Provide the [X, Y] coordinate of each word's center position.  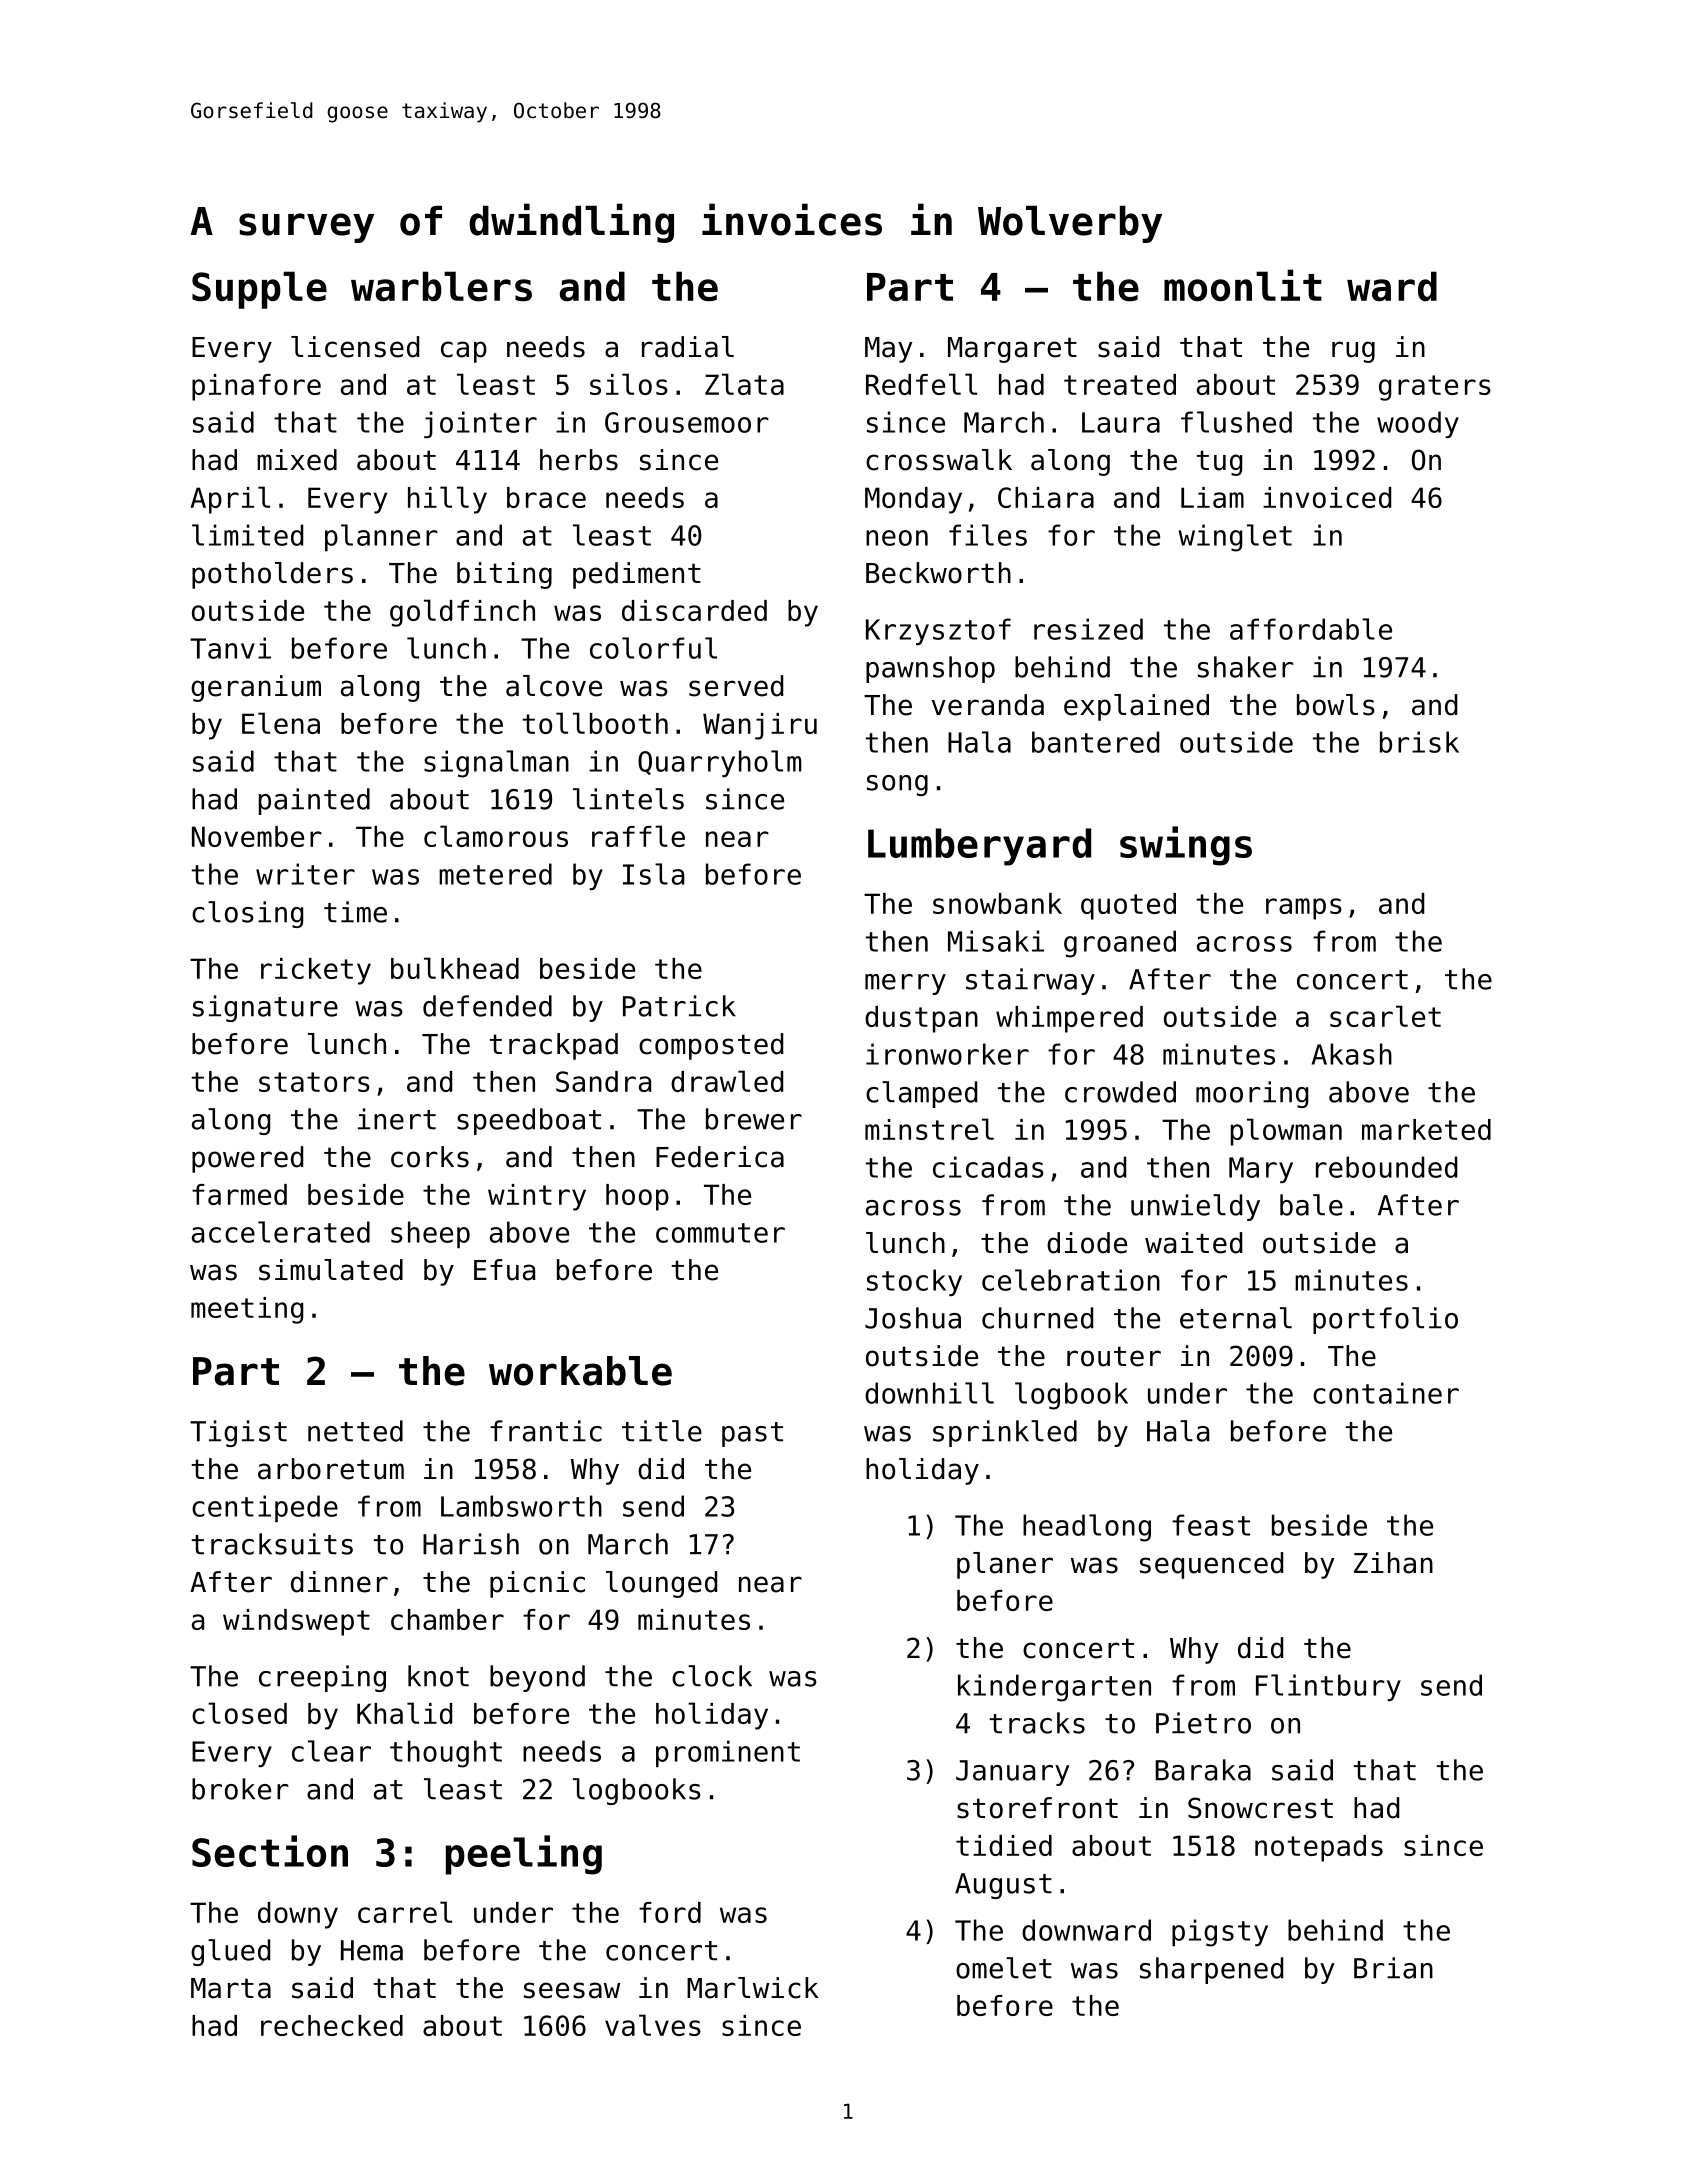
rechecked [332, 2025]
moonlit [1243, 285]
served [736, 686]
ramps [1304, 909]
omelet [1004, 1968]
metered [495, 874]
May [889, 350]
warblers [441, 286]
